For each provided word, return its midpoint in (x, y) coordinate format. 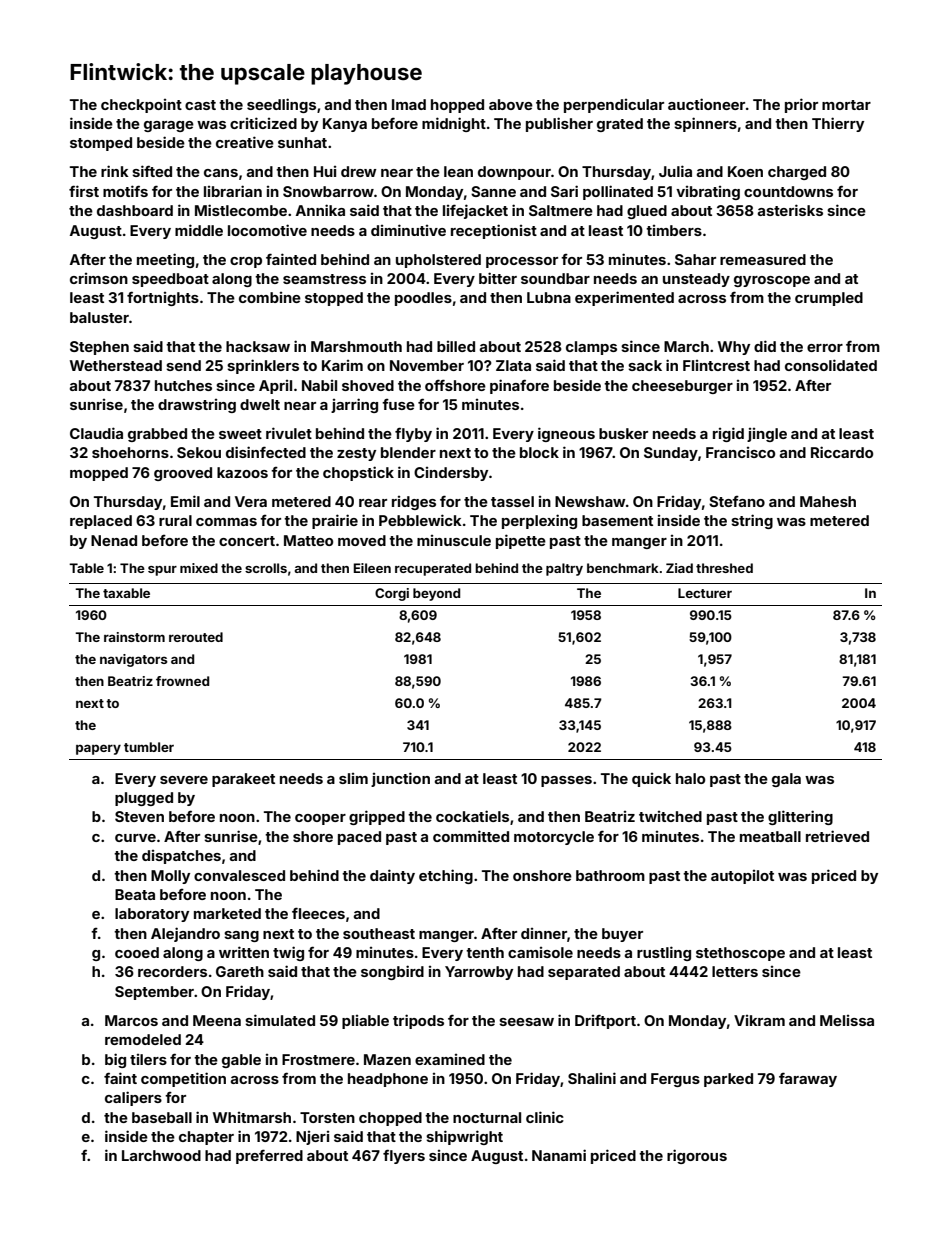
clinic (545, 1117)
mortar (846, 105)
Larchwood (161, 1155)
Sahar (695, 259)
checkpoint (141, 106)
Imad (409, 104)
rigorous (697, 1156)
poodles (423, 299)
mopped (99, 474)
